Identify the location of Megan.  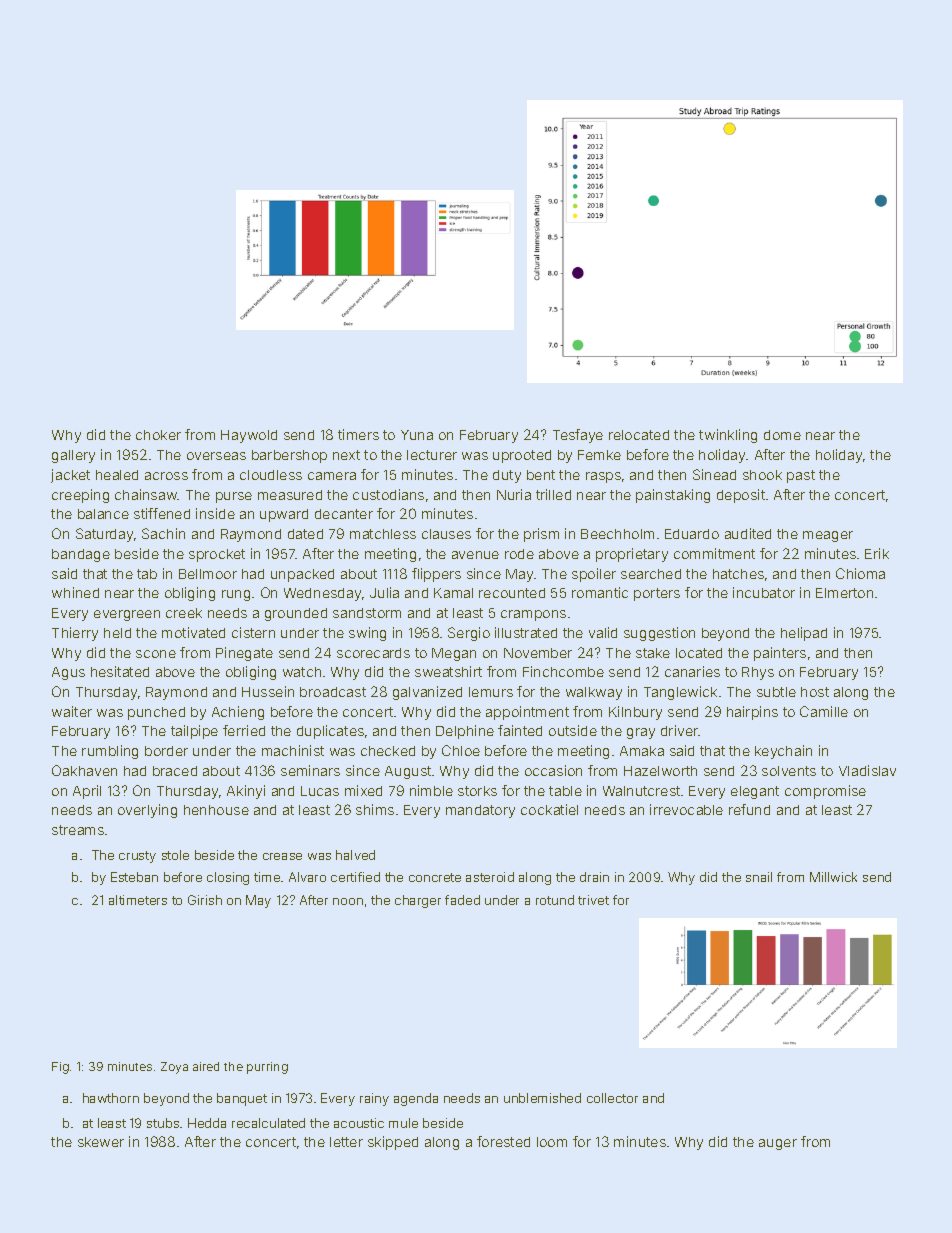
(454, 654).
